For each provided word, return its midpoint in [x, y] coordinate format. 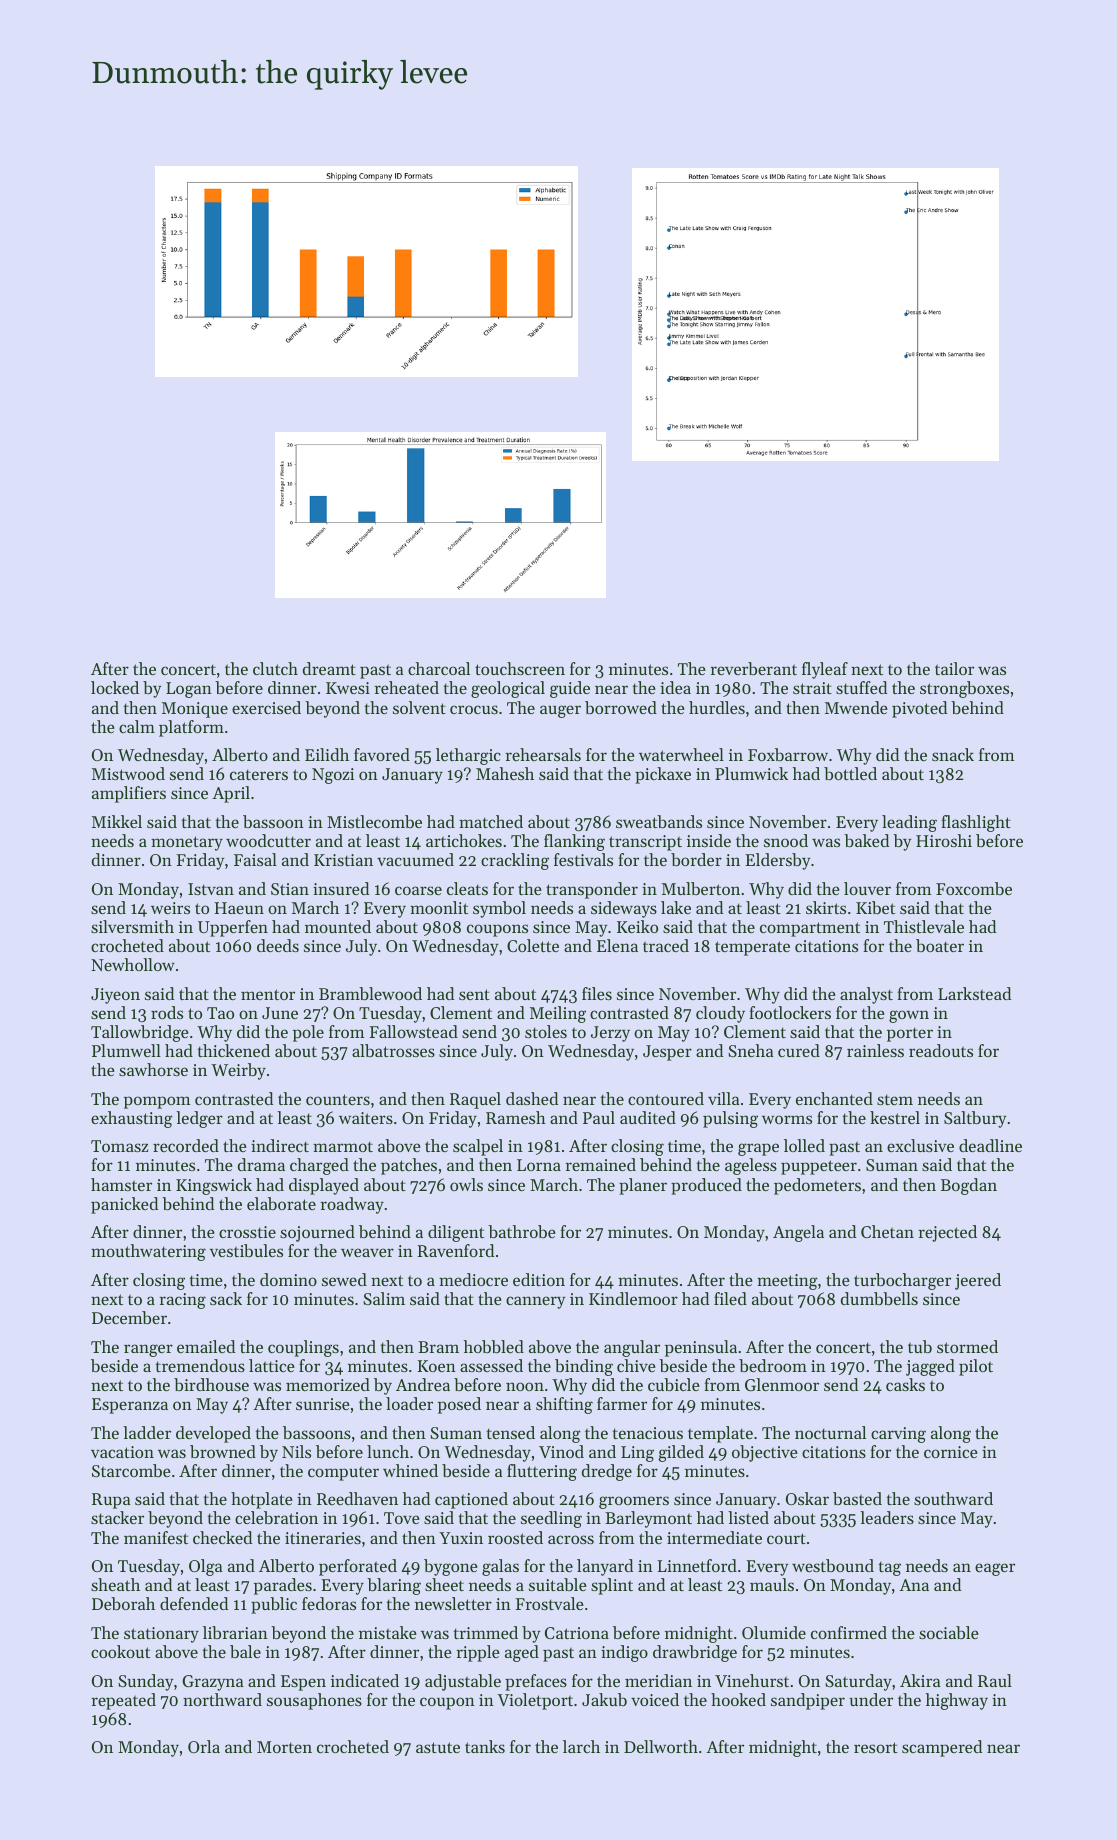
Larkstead [974, 993]
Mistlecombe [374, 821]
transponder [592, 890]
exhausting [132, 1119]
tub [920, 1346]
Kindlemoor [633, 1298]
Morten [284, 1747]
